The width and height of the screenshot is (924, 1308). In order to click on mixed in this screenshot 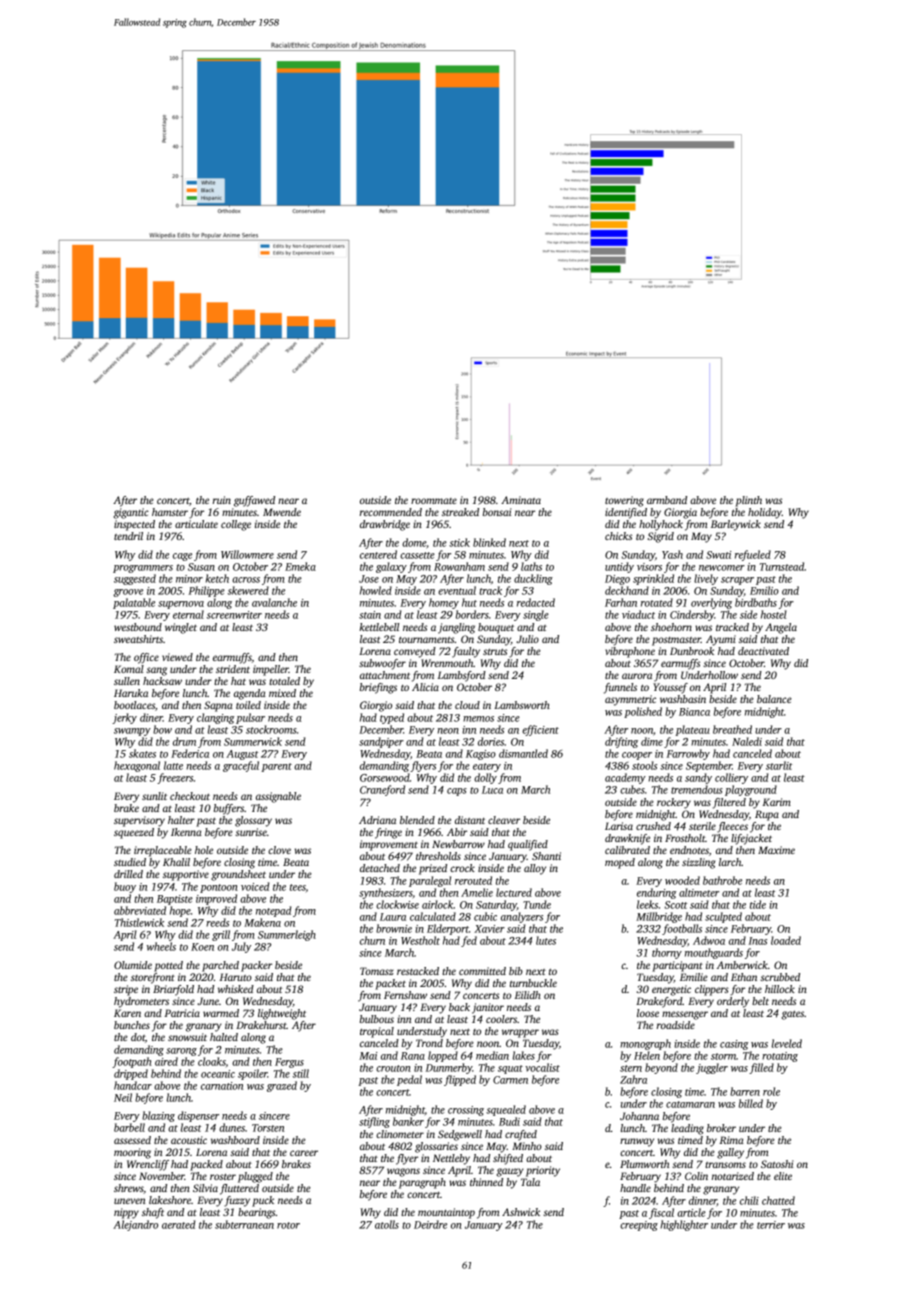, I will do `click(282, 693)`.
